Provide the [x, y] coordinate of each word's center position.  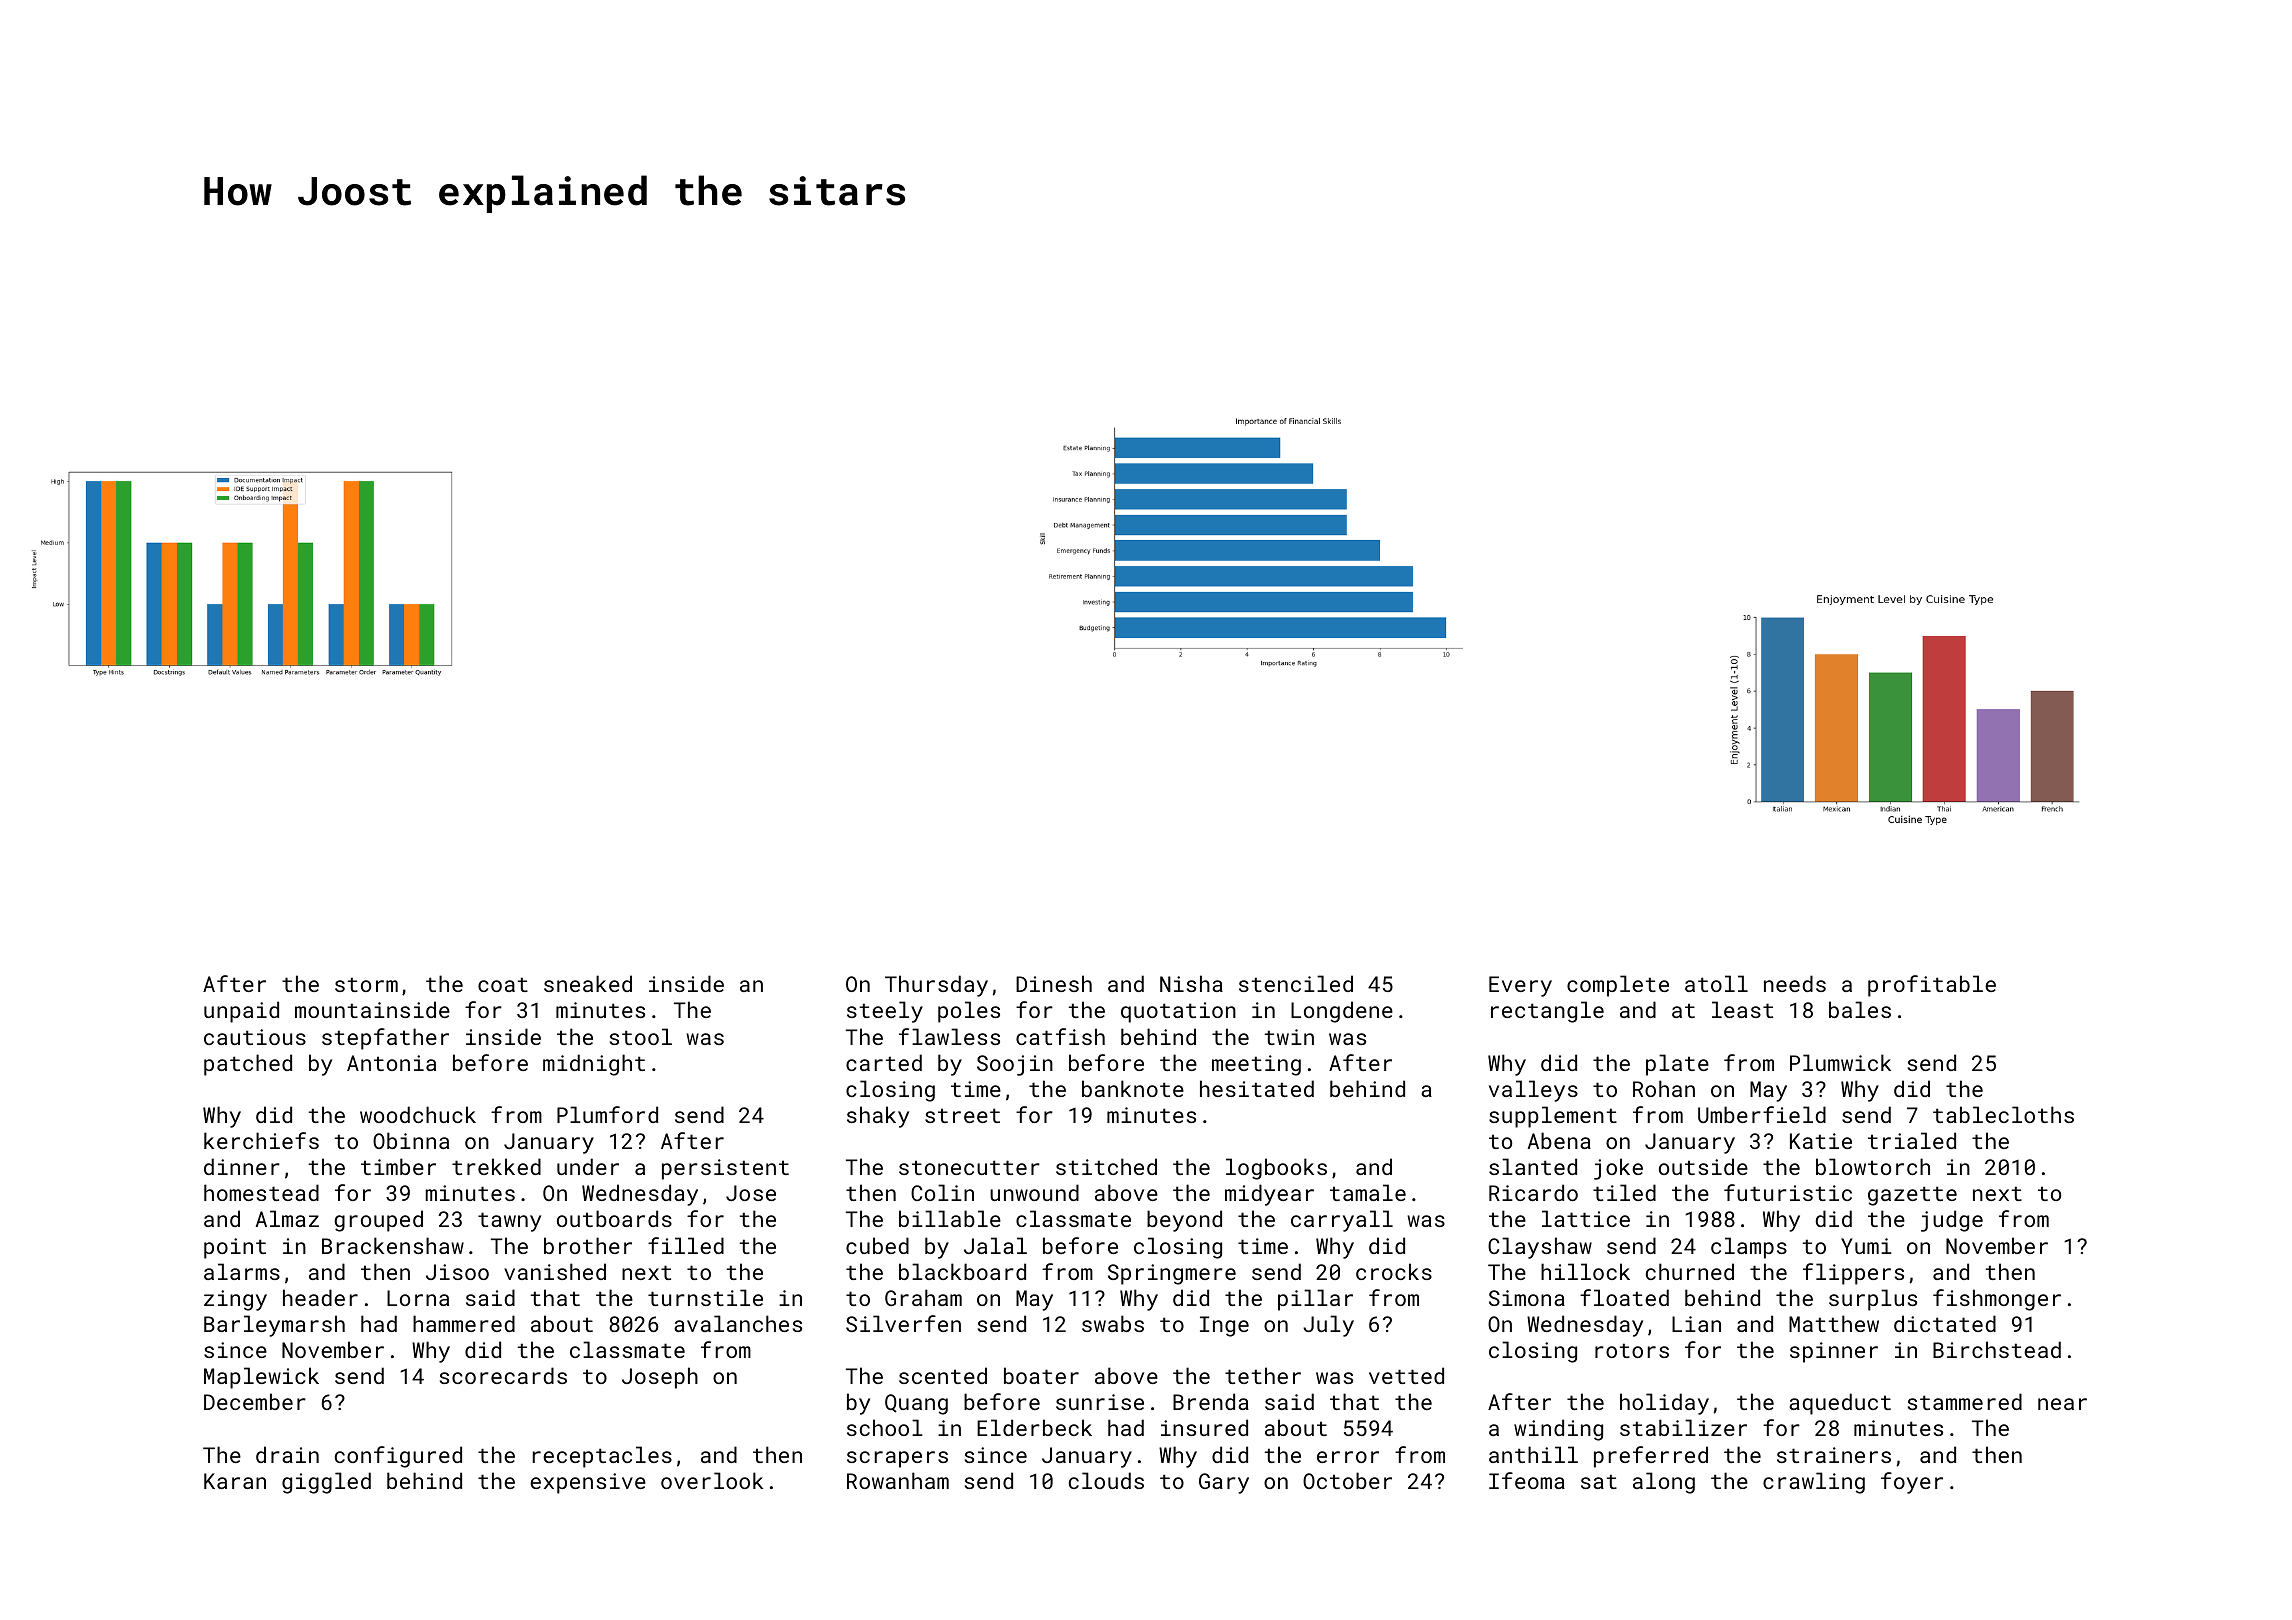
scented [943, 1375]
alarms [242, 1271]
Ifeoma [1527, 1480]
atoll [1716, 983]
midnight [594, 1065]
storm [366, 984]
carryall [1342, 1221]
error [1348, 1457]
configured [398, 1457]
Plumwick [1840, 1062]
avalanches [738, 1323]
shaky [878, 1117]
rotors [1632, 1350]
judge [1952, 1221]
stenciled [1296, 983]
